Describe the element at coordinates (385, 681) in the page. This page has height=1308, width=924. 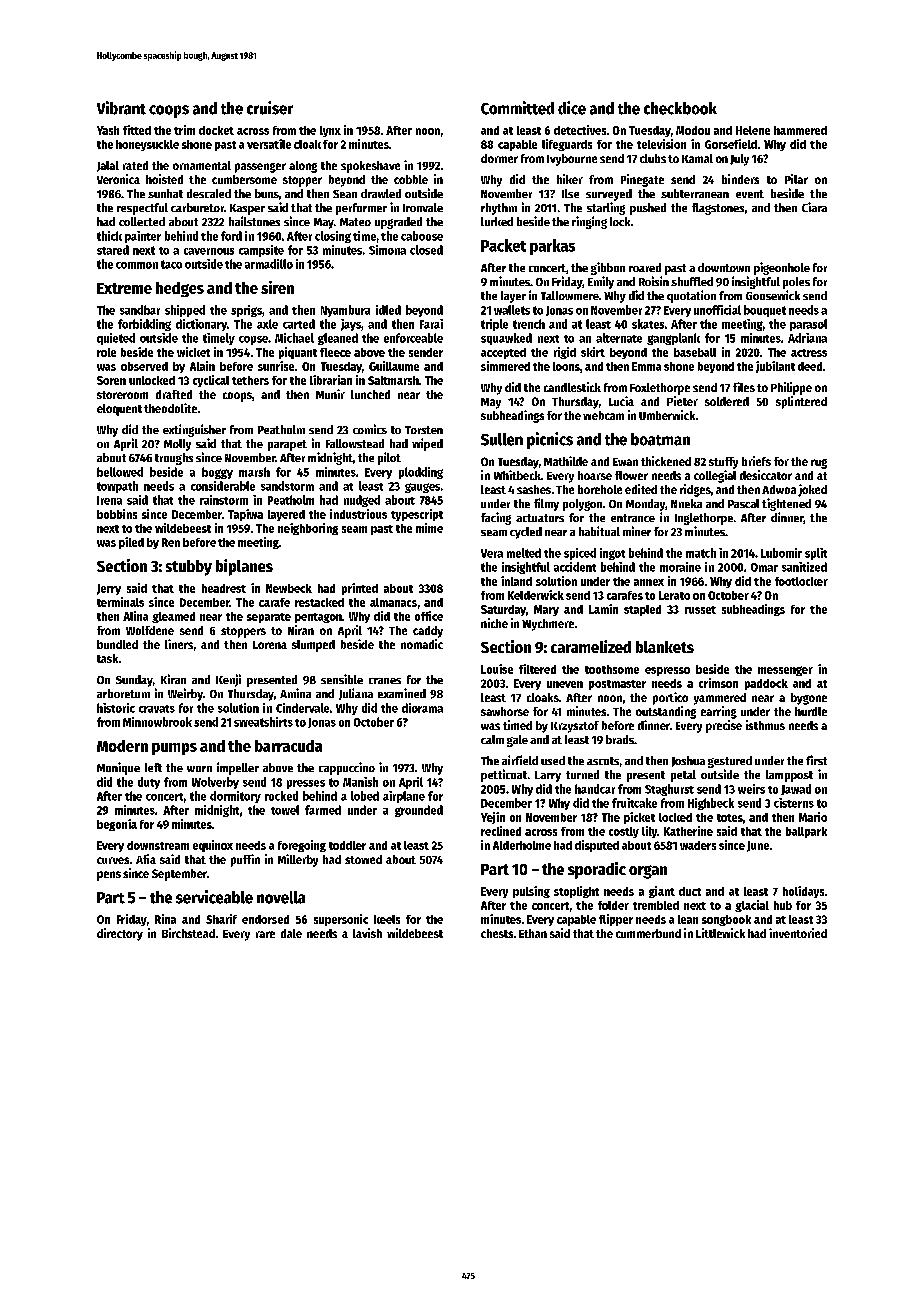
I see `cranes` at that location.
